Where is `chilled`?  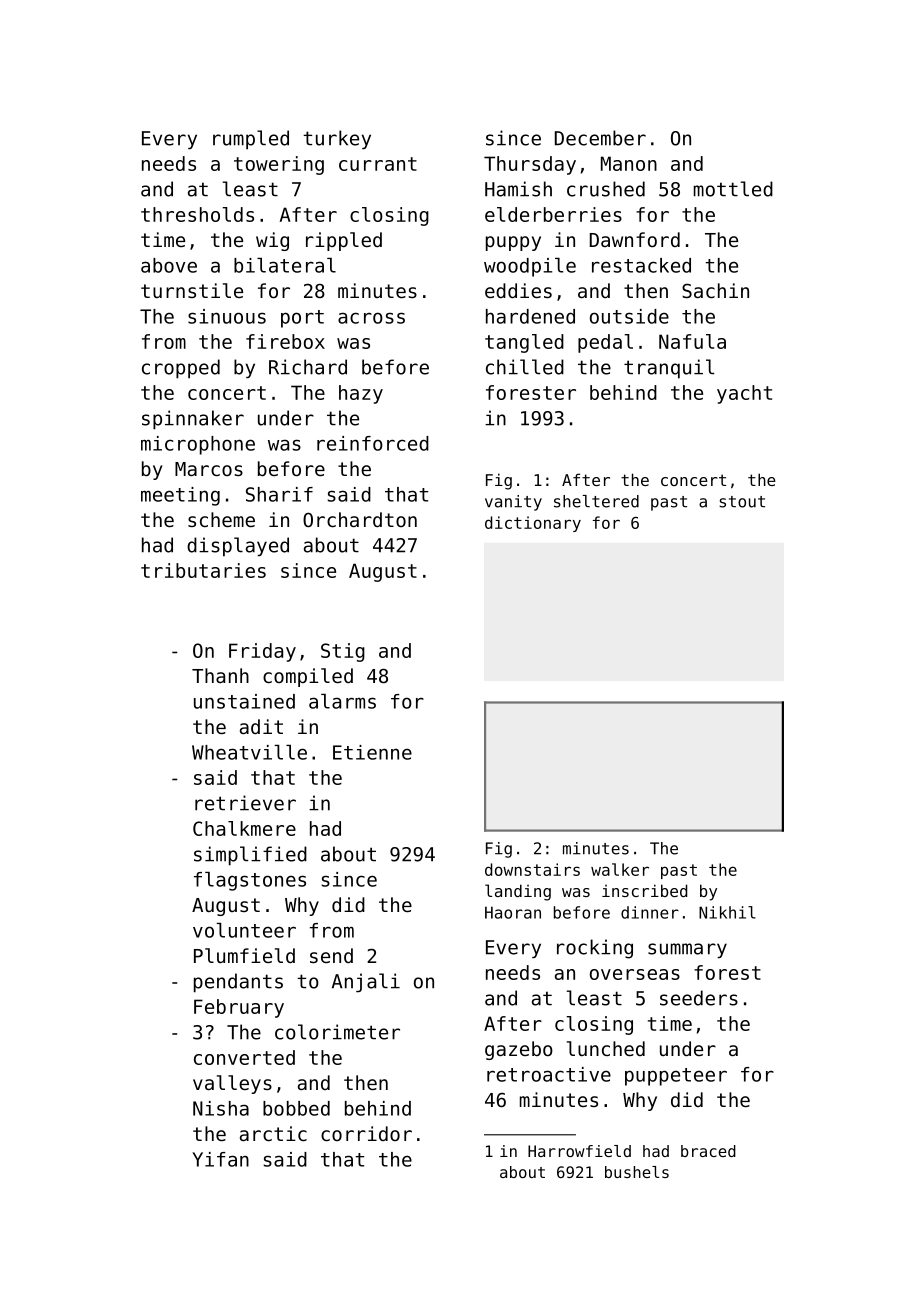 chilled is located at coordinates (525, 367).
